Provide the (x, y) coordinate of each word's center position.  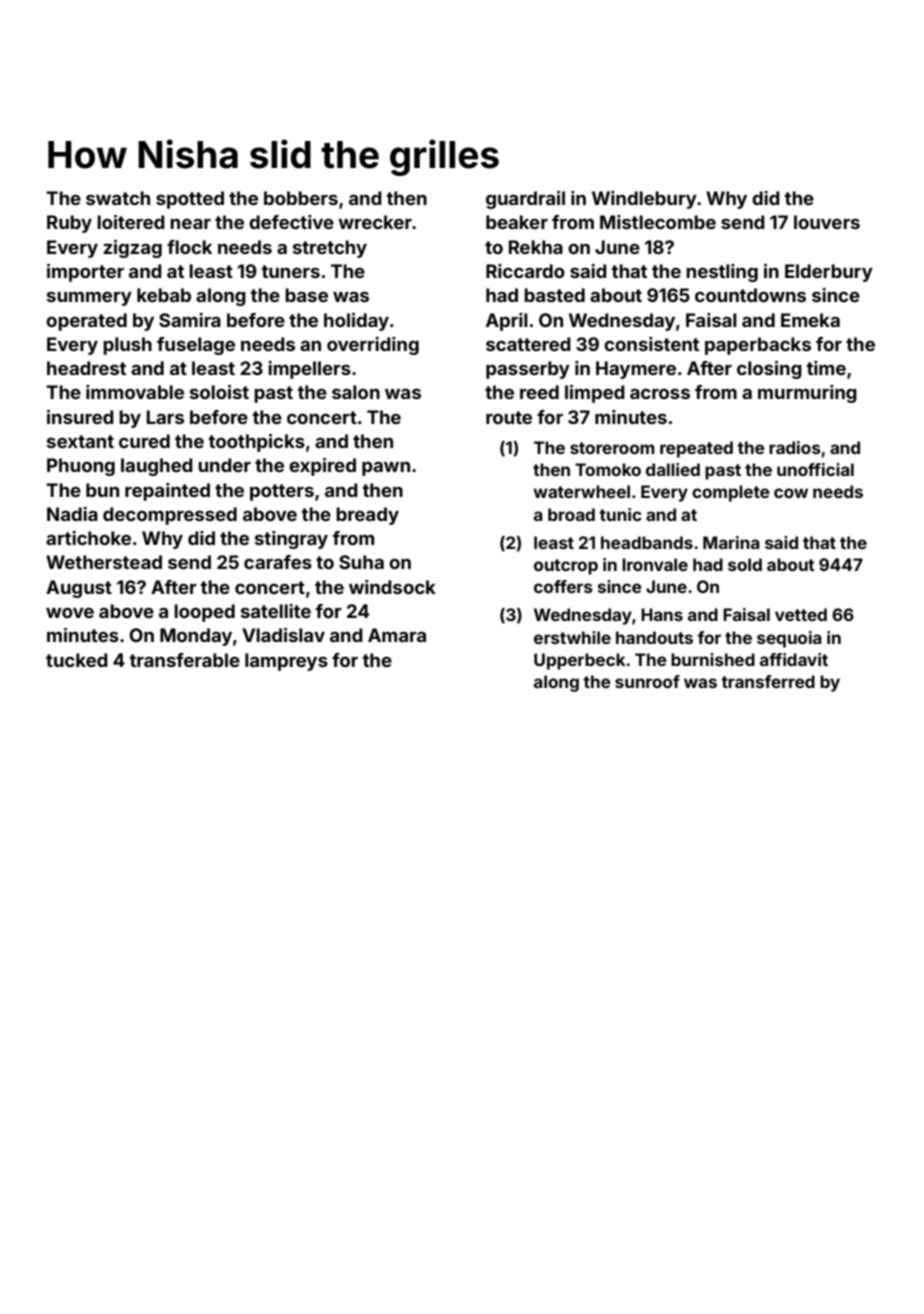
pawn (386, 469)
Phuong (81, 467)
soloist (219, 392)
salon (356, 392)
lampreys (286, 662)
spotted (190, 200)
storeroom (612, 448)
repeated (696, 449)
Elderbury (829, 273)
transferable (185, 660)
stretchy (330, 249)
